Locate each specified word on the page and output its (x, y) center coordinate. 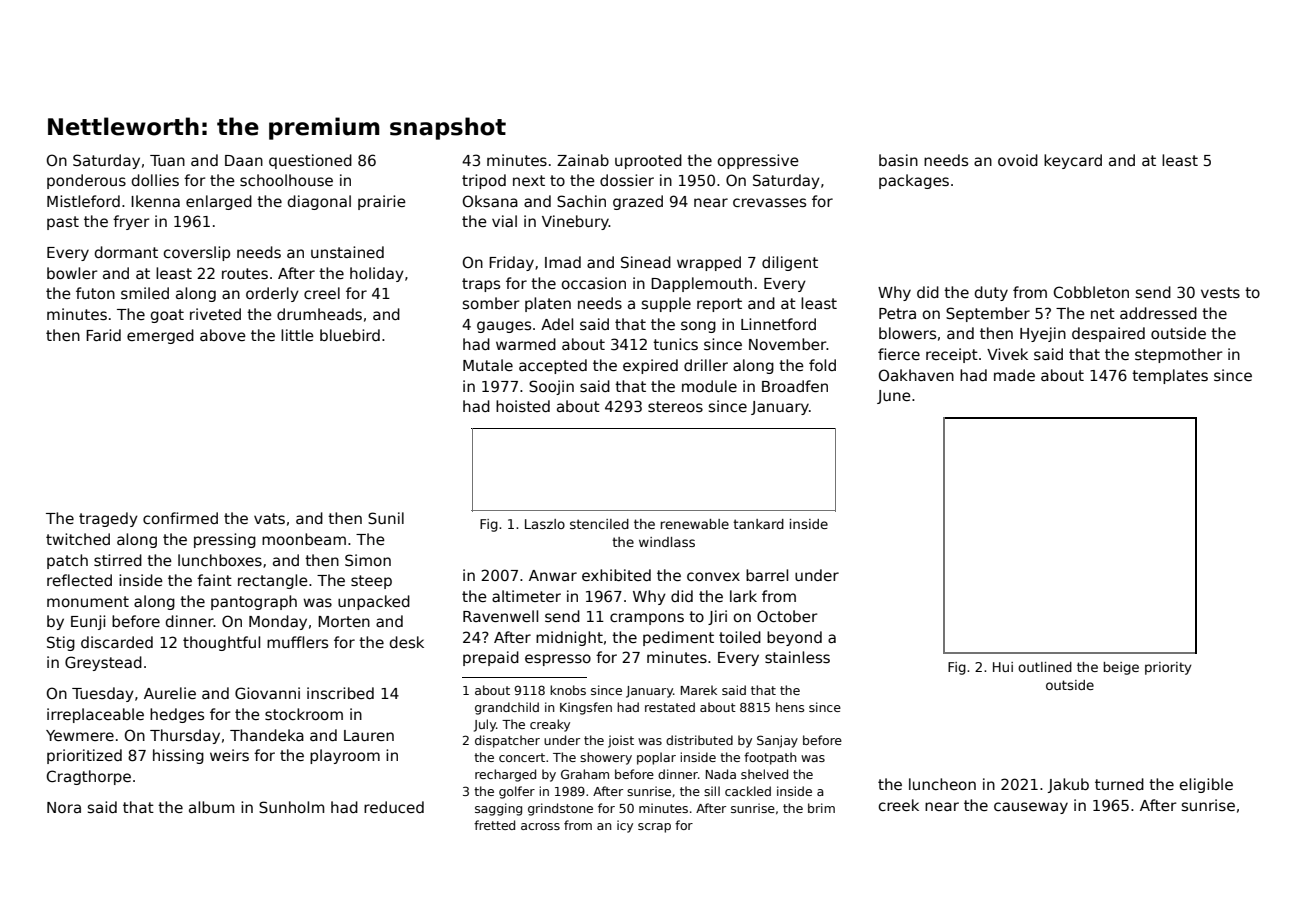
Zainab (583, 160)
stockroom (304, 714)
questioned (310, 161)
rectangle (273, 581)
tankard (758, 524)
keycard (1073, 161)
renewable (695, 524)
